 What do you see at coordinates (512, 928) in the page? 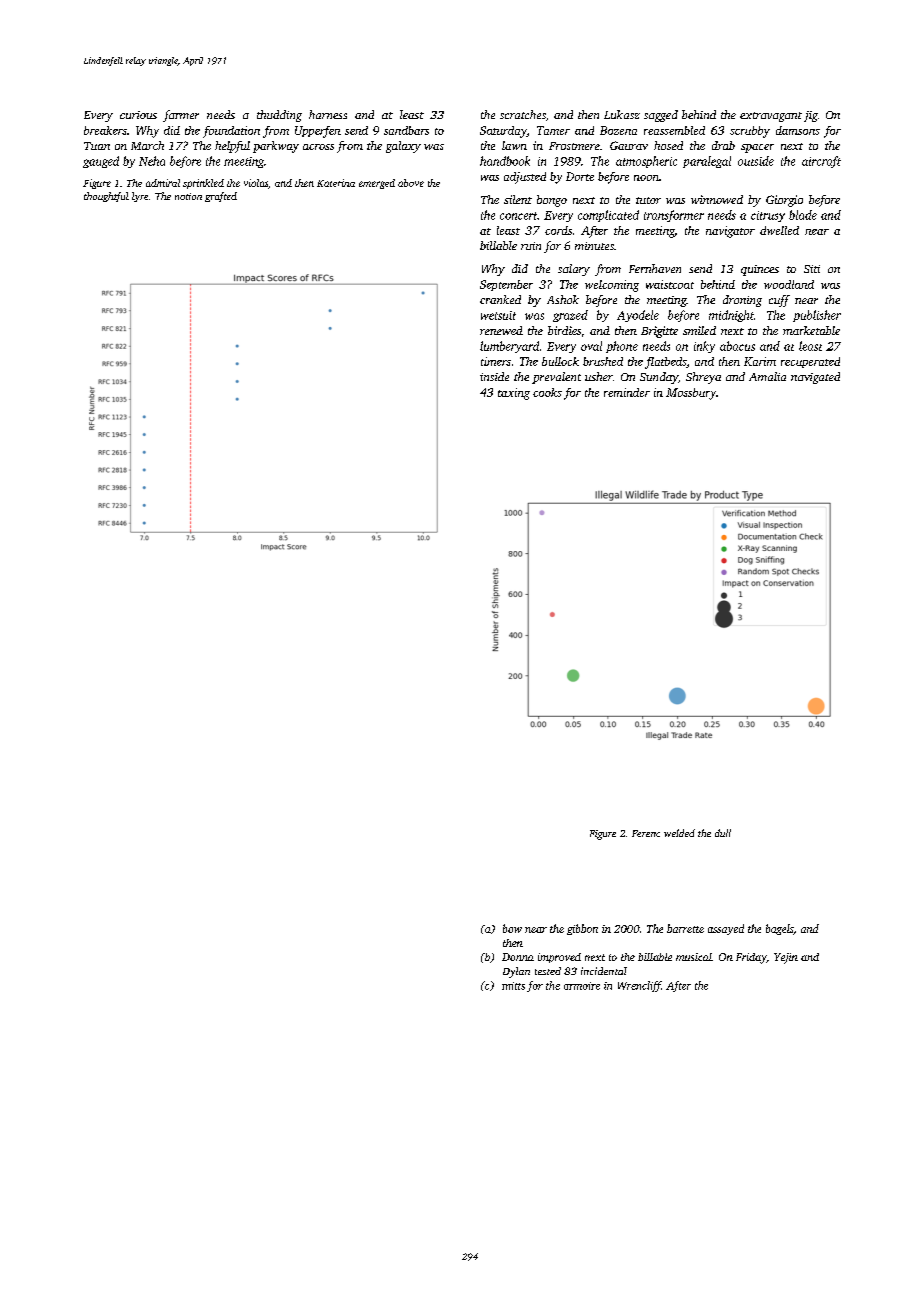
I see `bow` at bounding box center [512, 928].
